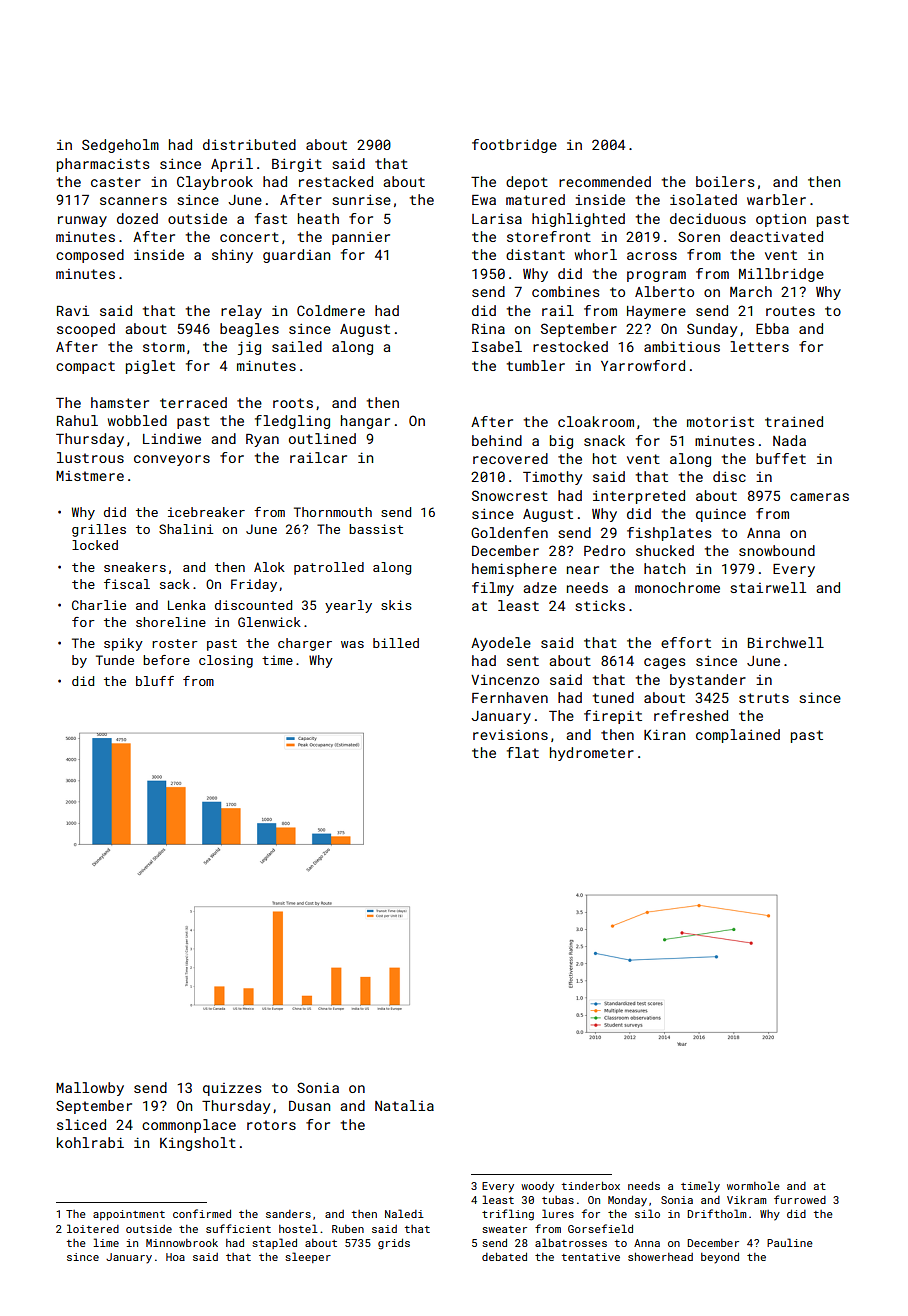  What do you see at coordinates (497, 218) in the page?
I see `Larisa` at bounding box center [497, 218].
